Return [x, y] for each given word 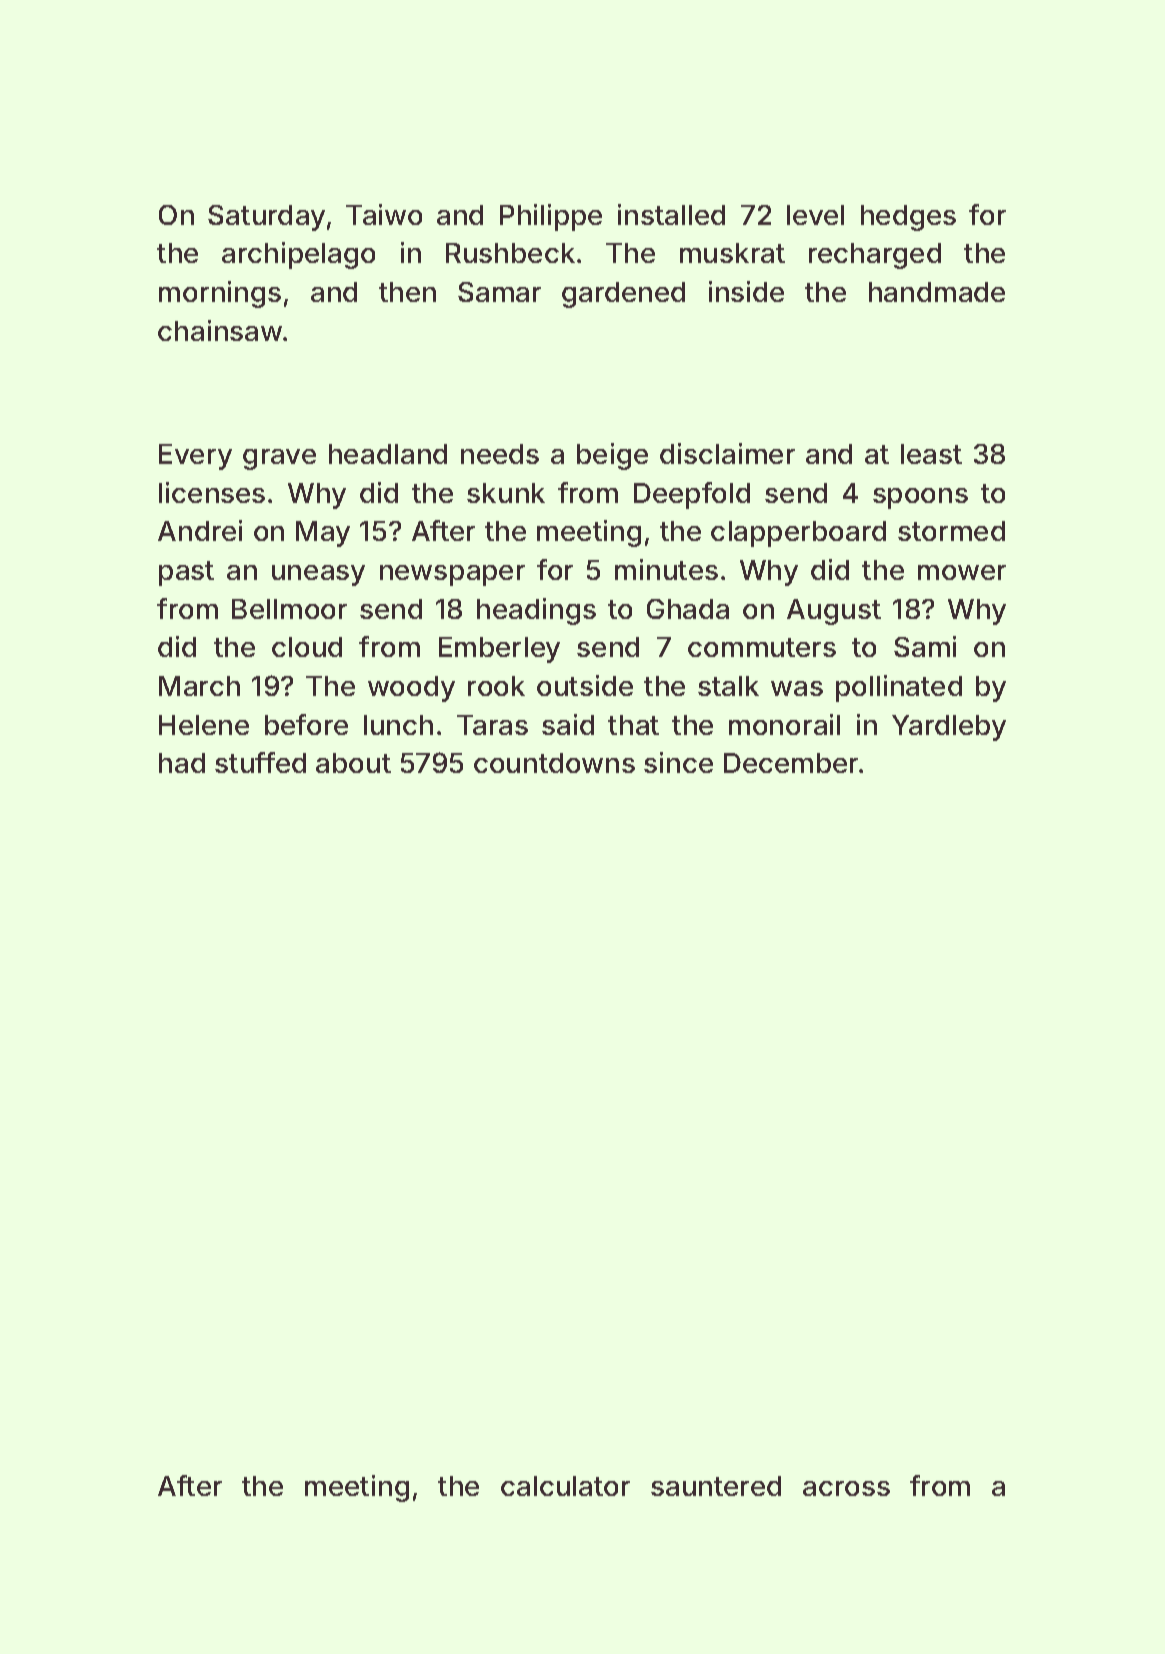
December [792, 763]
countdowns [554, 763]
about [353, 763]
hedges [908, 218]
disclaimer [727, 453]
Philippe [551, 217]
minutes [666, 569]
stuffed [260, 762]
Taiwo [384, 214]
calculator [565, 1486]
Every [195, 457]
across [846, 1488]
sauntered [716, 1486]
